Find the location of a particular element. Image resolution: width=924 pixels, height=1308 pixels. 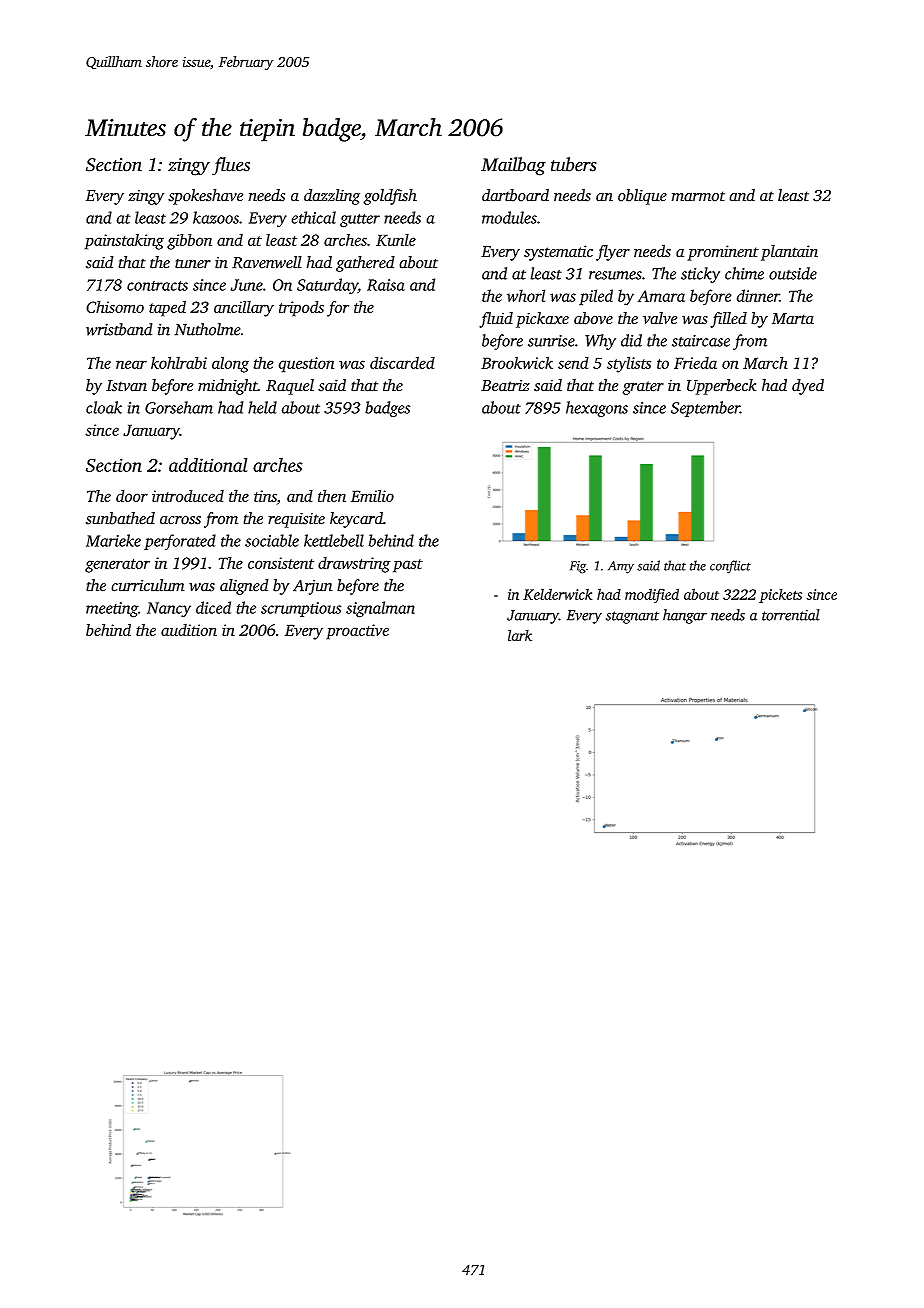

spokeshave is located at coordinates (205, 197).
